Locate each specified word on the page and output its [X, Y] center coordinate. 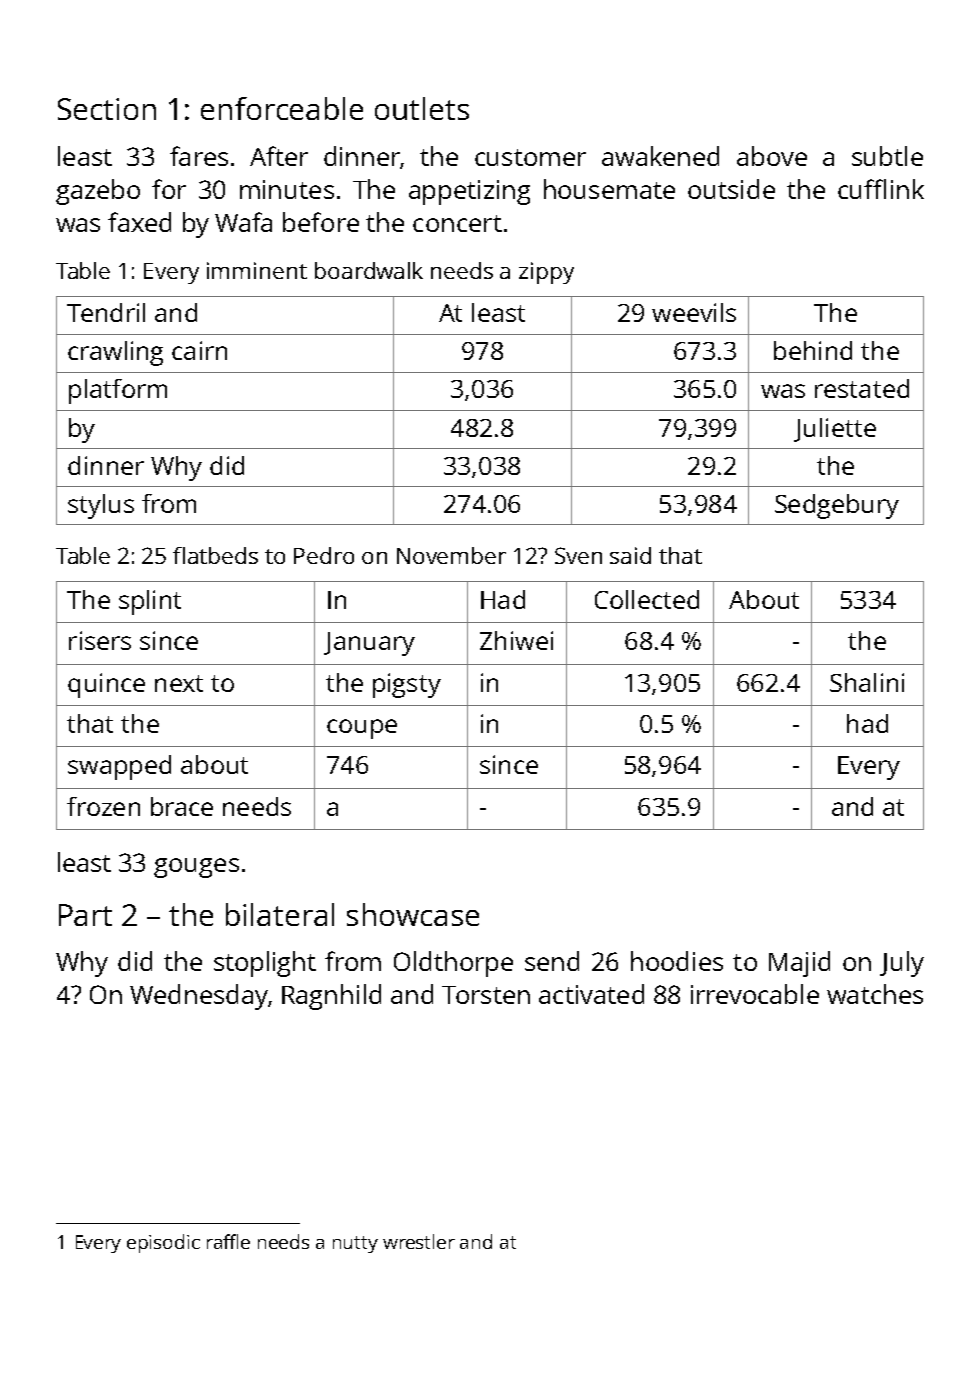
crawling [115, 353]
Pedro [324, 555]
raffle [228, 1241]
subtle [887, 156]
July [902, 964]
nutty [355, 1244]
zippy [546, 273]
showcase [413, 914]
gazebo [98, 192]
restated [862, 388]
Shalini [867, 682]
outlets [422, 108]
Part [85, 915]
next [179, 683]
